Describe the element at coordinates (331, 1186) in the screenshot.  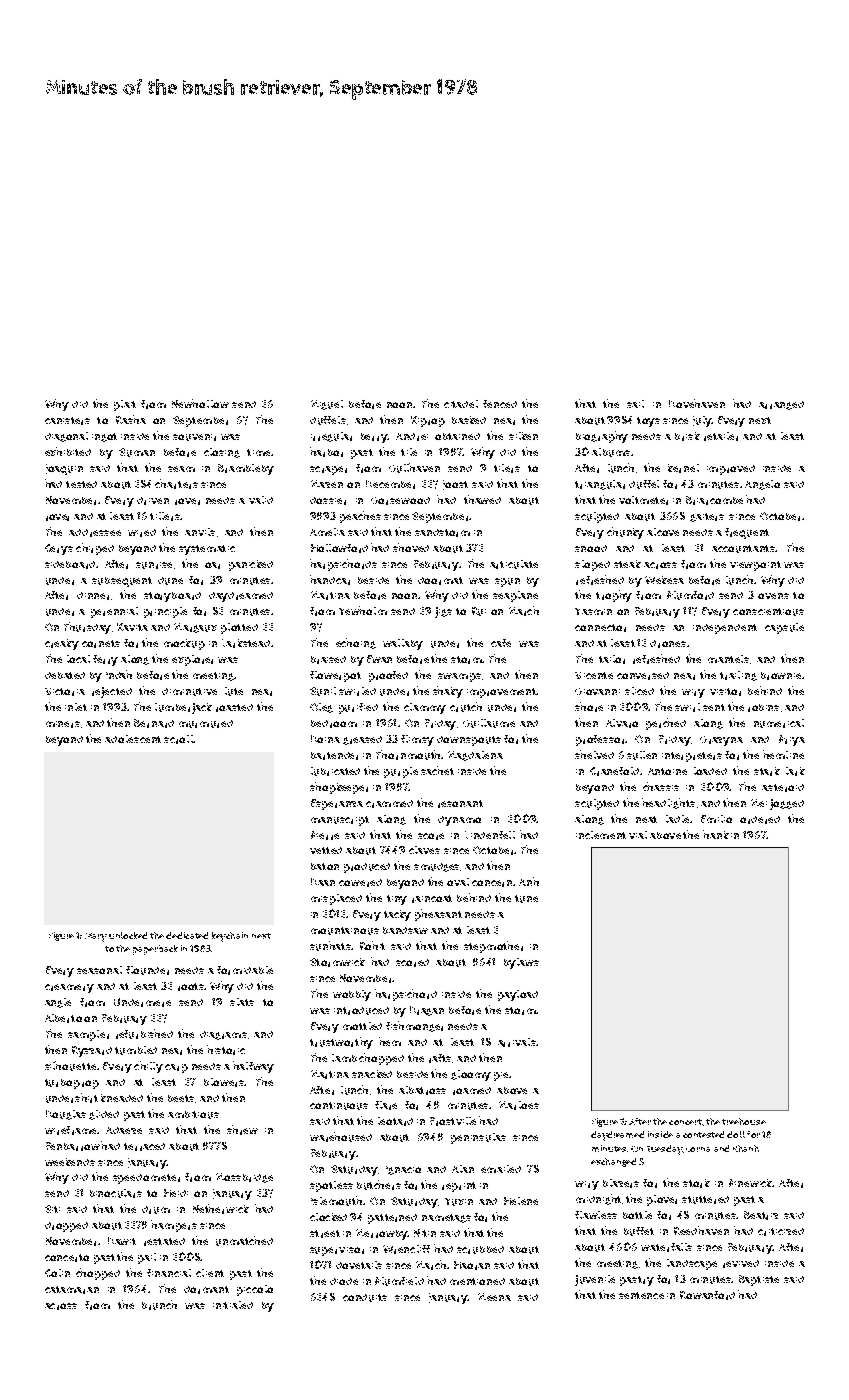
I see `spotless` at that location.
